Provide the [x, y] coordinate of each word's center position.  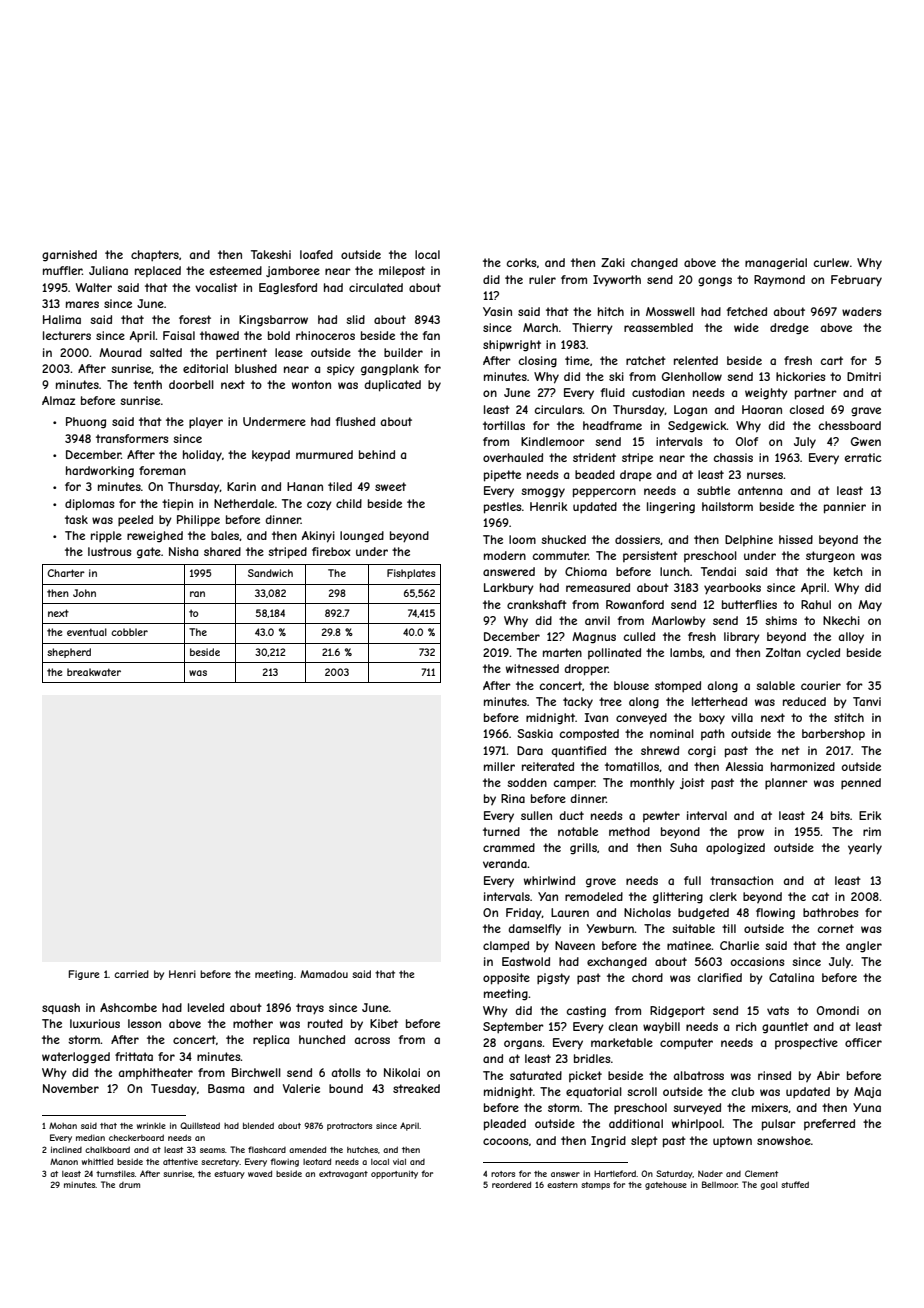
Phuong [86, 423]
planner [786, 783]
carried [131, 974]
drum [129, 1185]
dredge [789, 329]
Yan [548, 896]
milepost [402, 271]
